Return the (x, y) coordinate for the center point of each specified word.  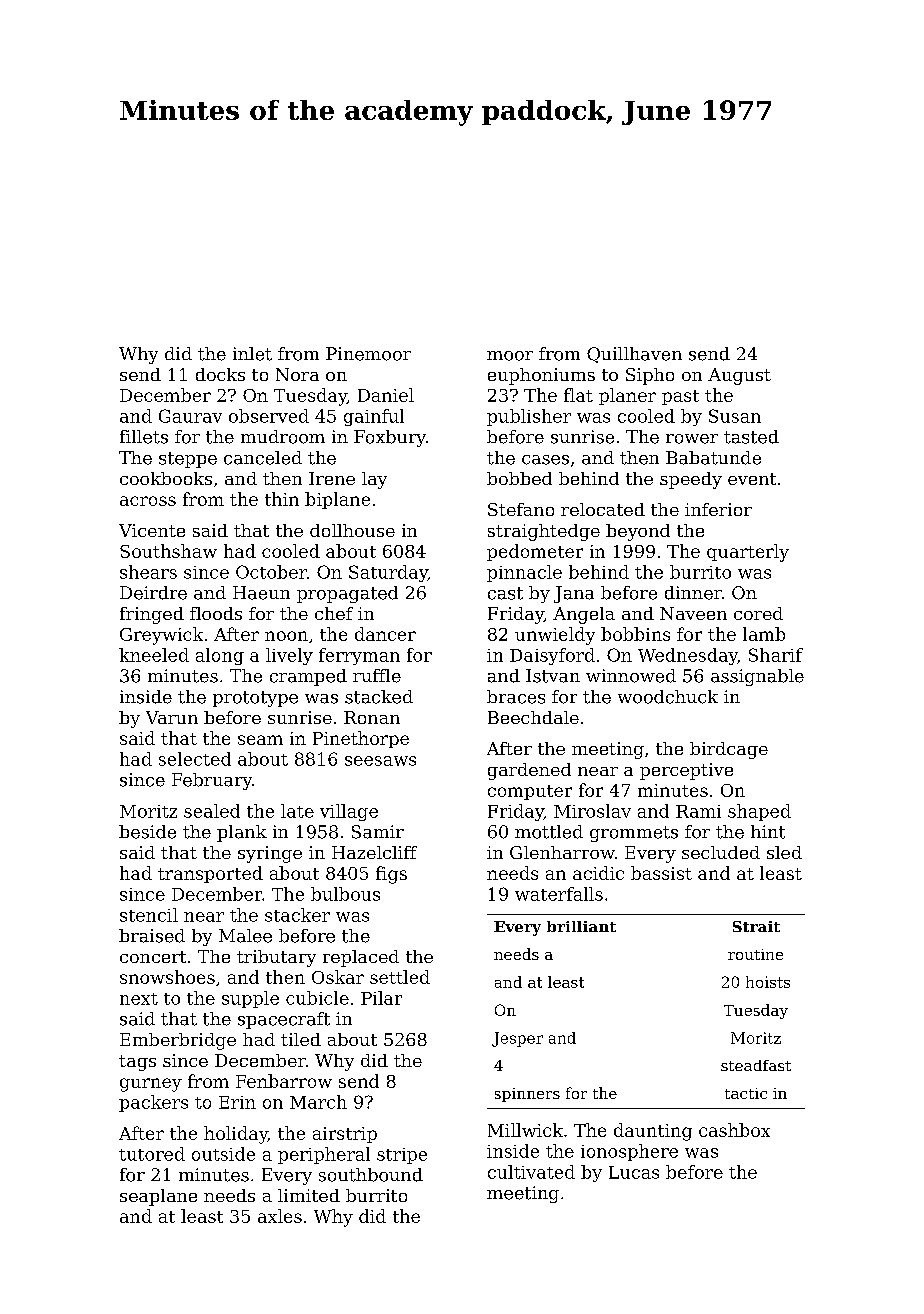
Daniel (386, 395)
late (297, 811)
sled (784, 852)
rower (692, 439)
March (318, 1102)
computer (530, 792)
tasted (751, 437)
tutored (152, 1154)
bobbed (519, 478)
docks (220, 374)
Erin (237, 1102)
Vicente (152, 530)
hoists (768, 982)
